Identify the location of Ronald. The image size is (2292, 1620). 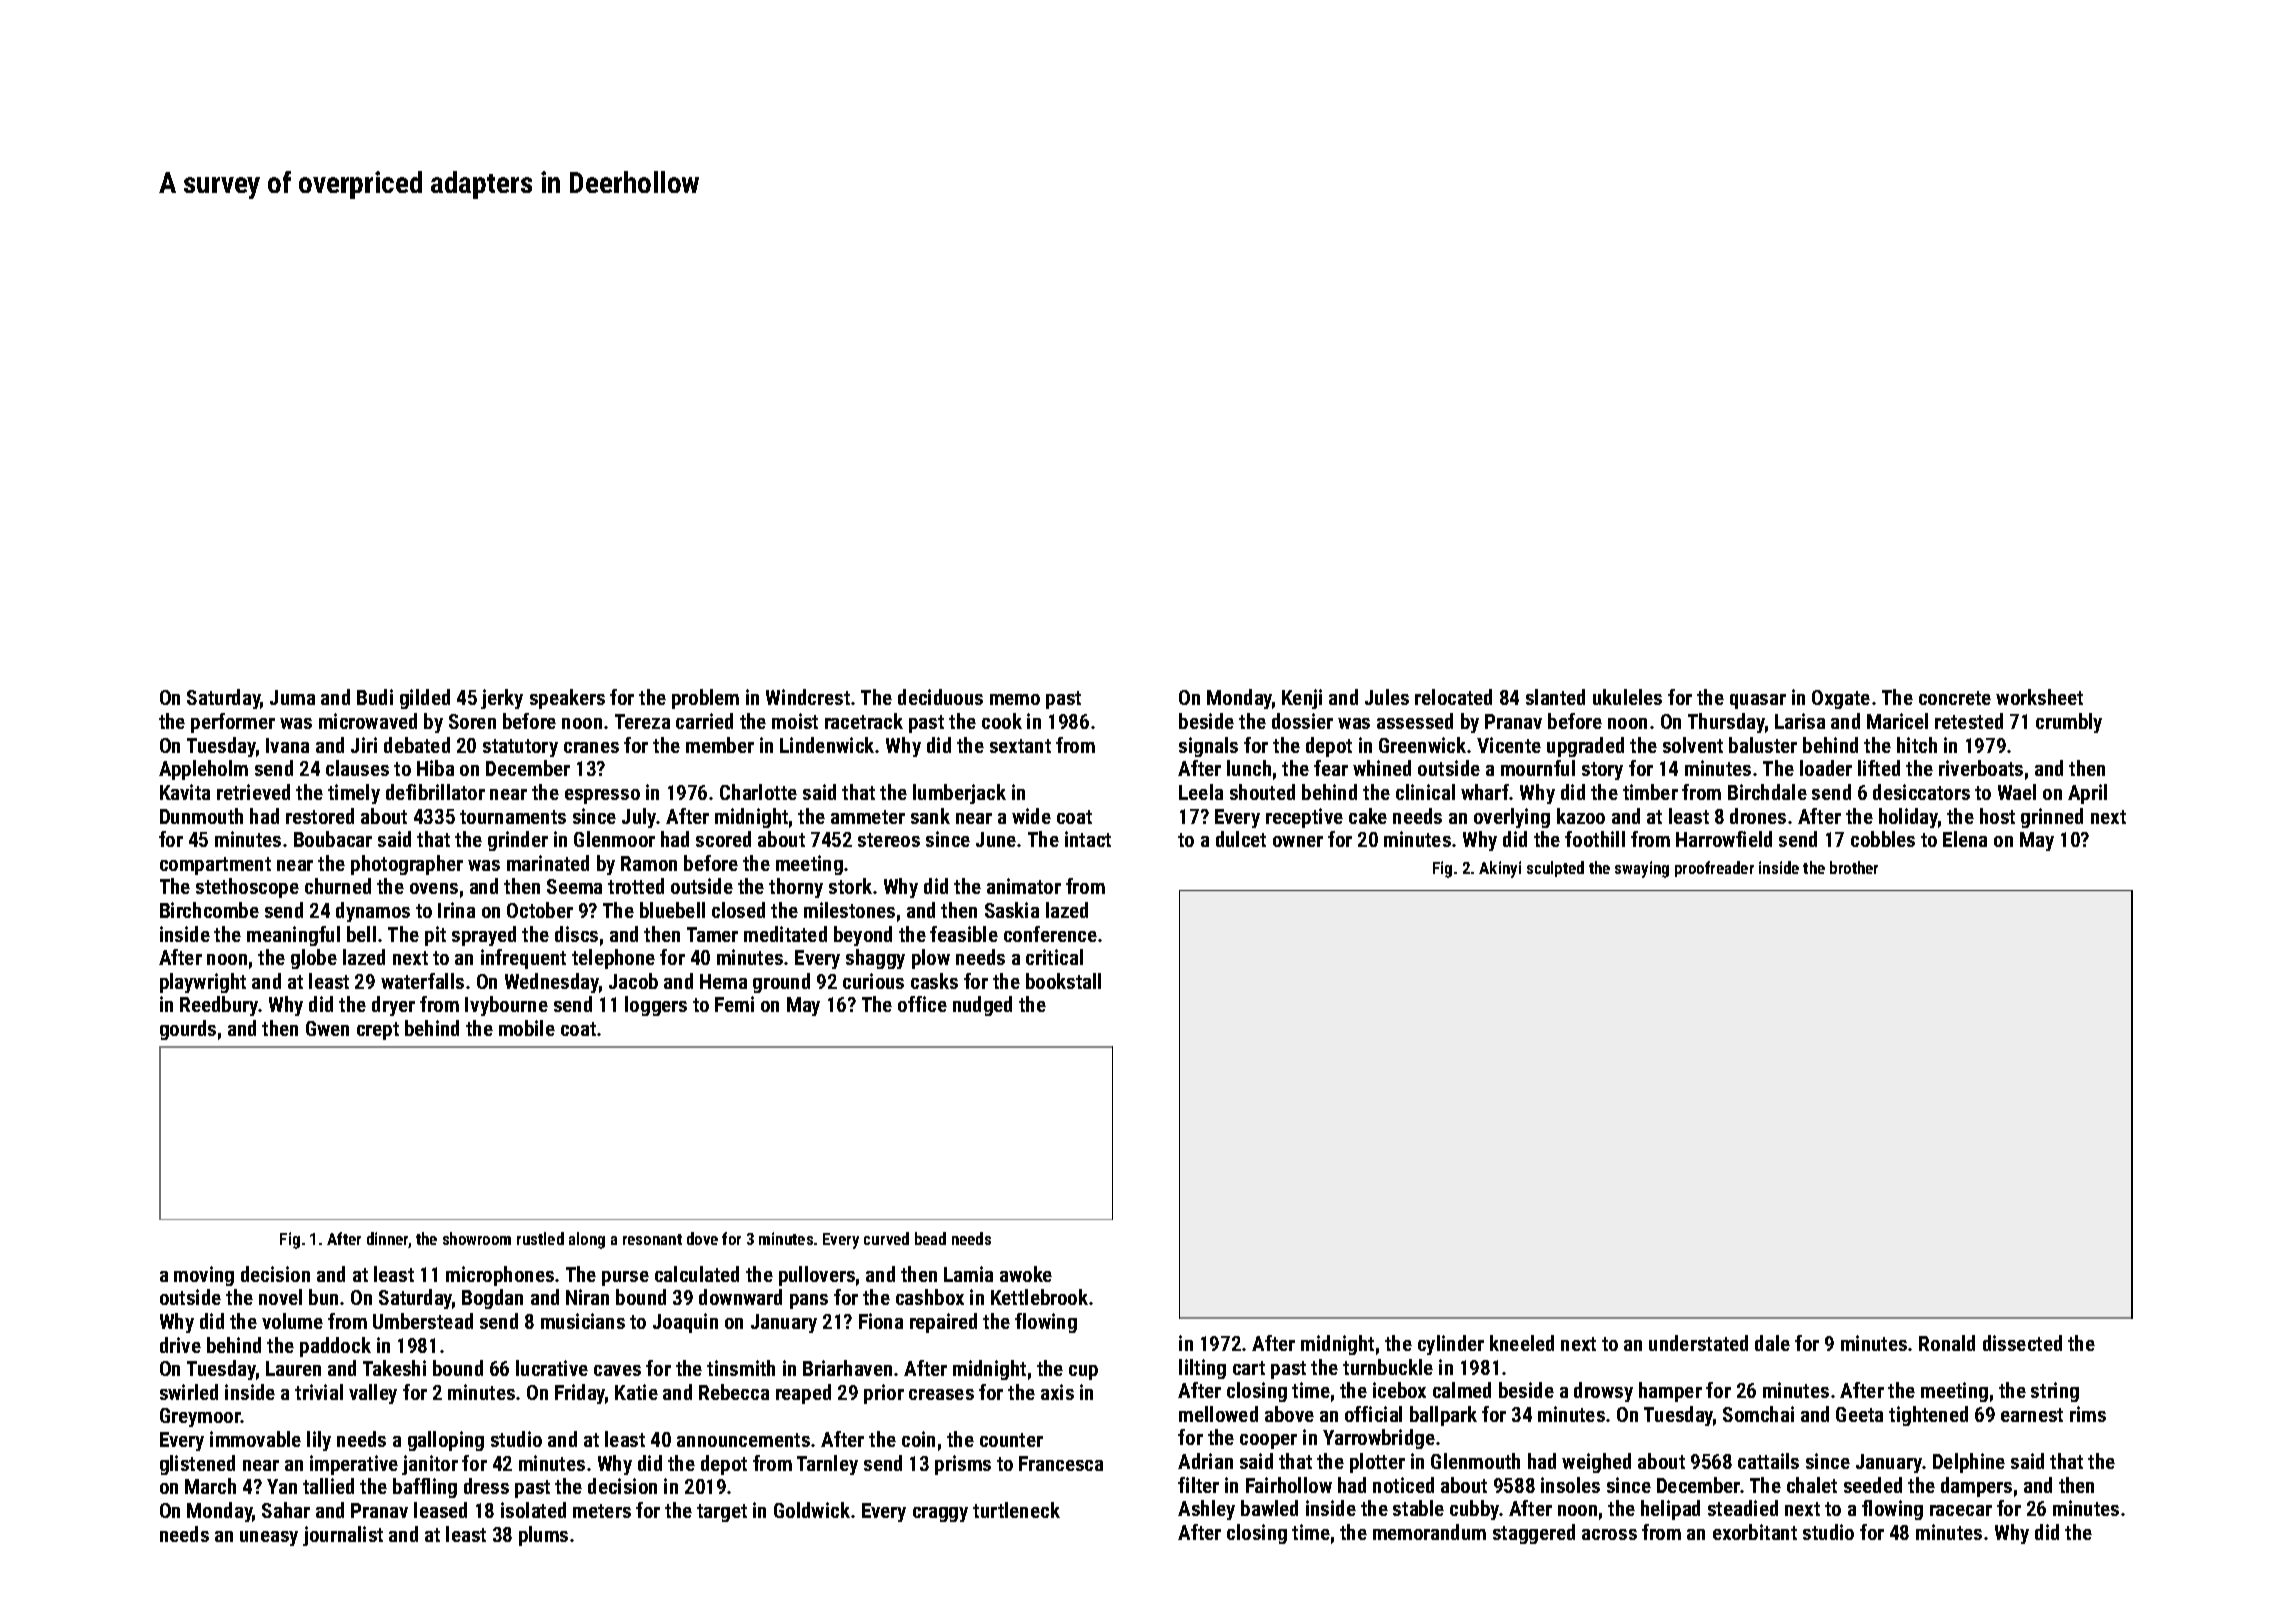
(1947, 1343).
